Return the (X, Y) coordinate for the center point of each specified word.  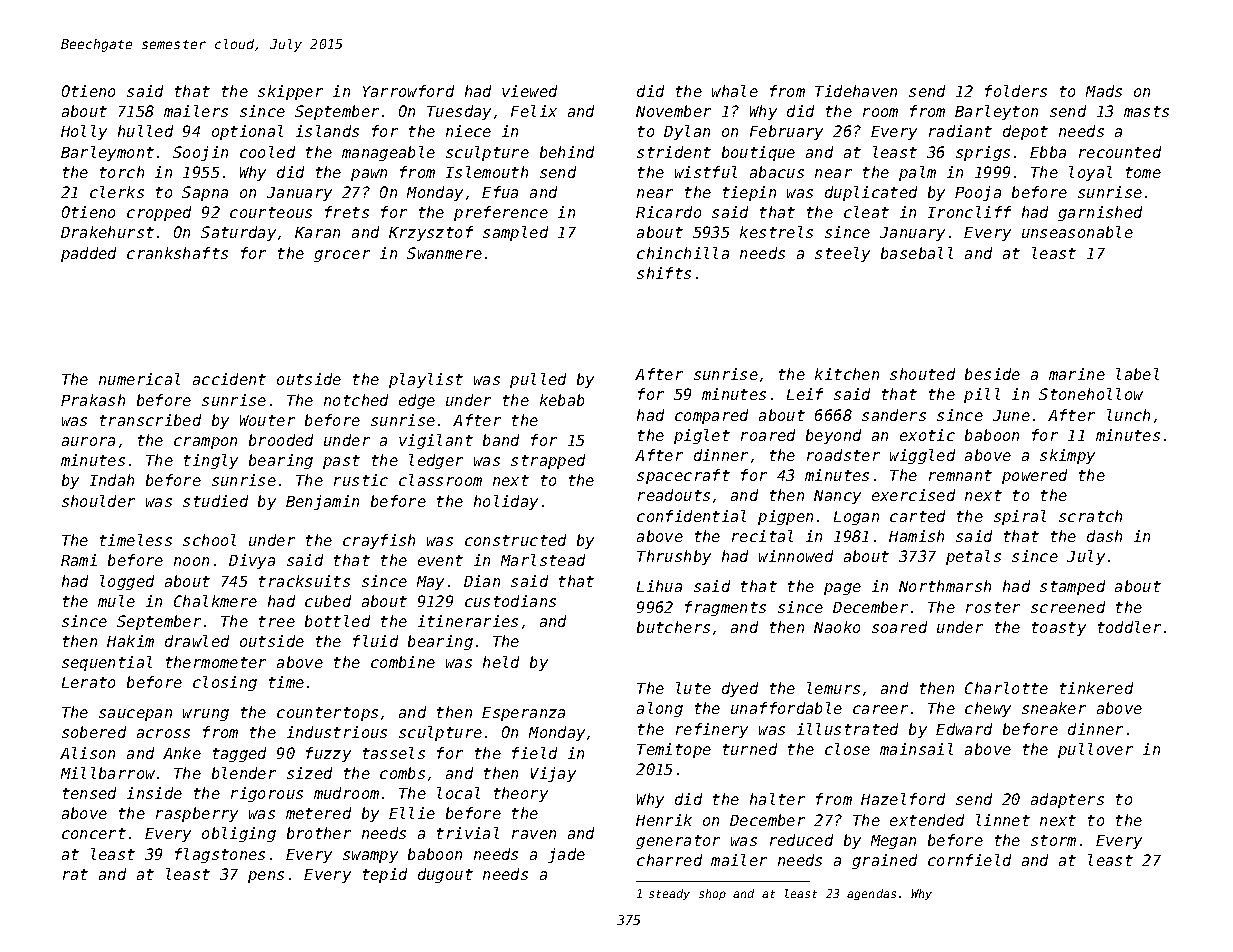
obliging (239, 834)
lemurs (833, 688)
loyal (1090, 173)
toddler (1129, 627)
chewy (988, 709)
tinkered (1096, 688)
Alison (87, 753)
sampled (515, 233)
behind (567, 152)
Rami (79, 560)
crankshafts (177, 253)
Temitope (674, 750)
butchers (673, 627)
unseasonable (1077, 232)
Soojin (200, 153)
